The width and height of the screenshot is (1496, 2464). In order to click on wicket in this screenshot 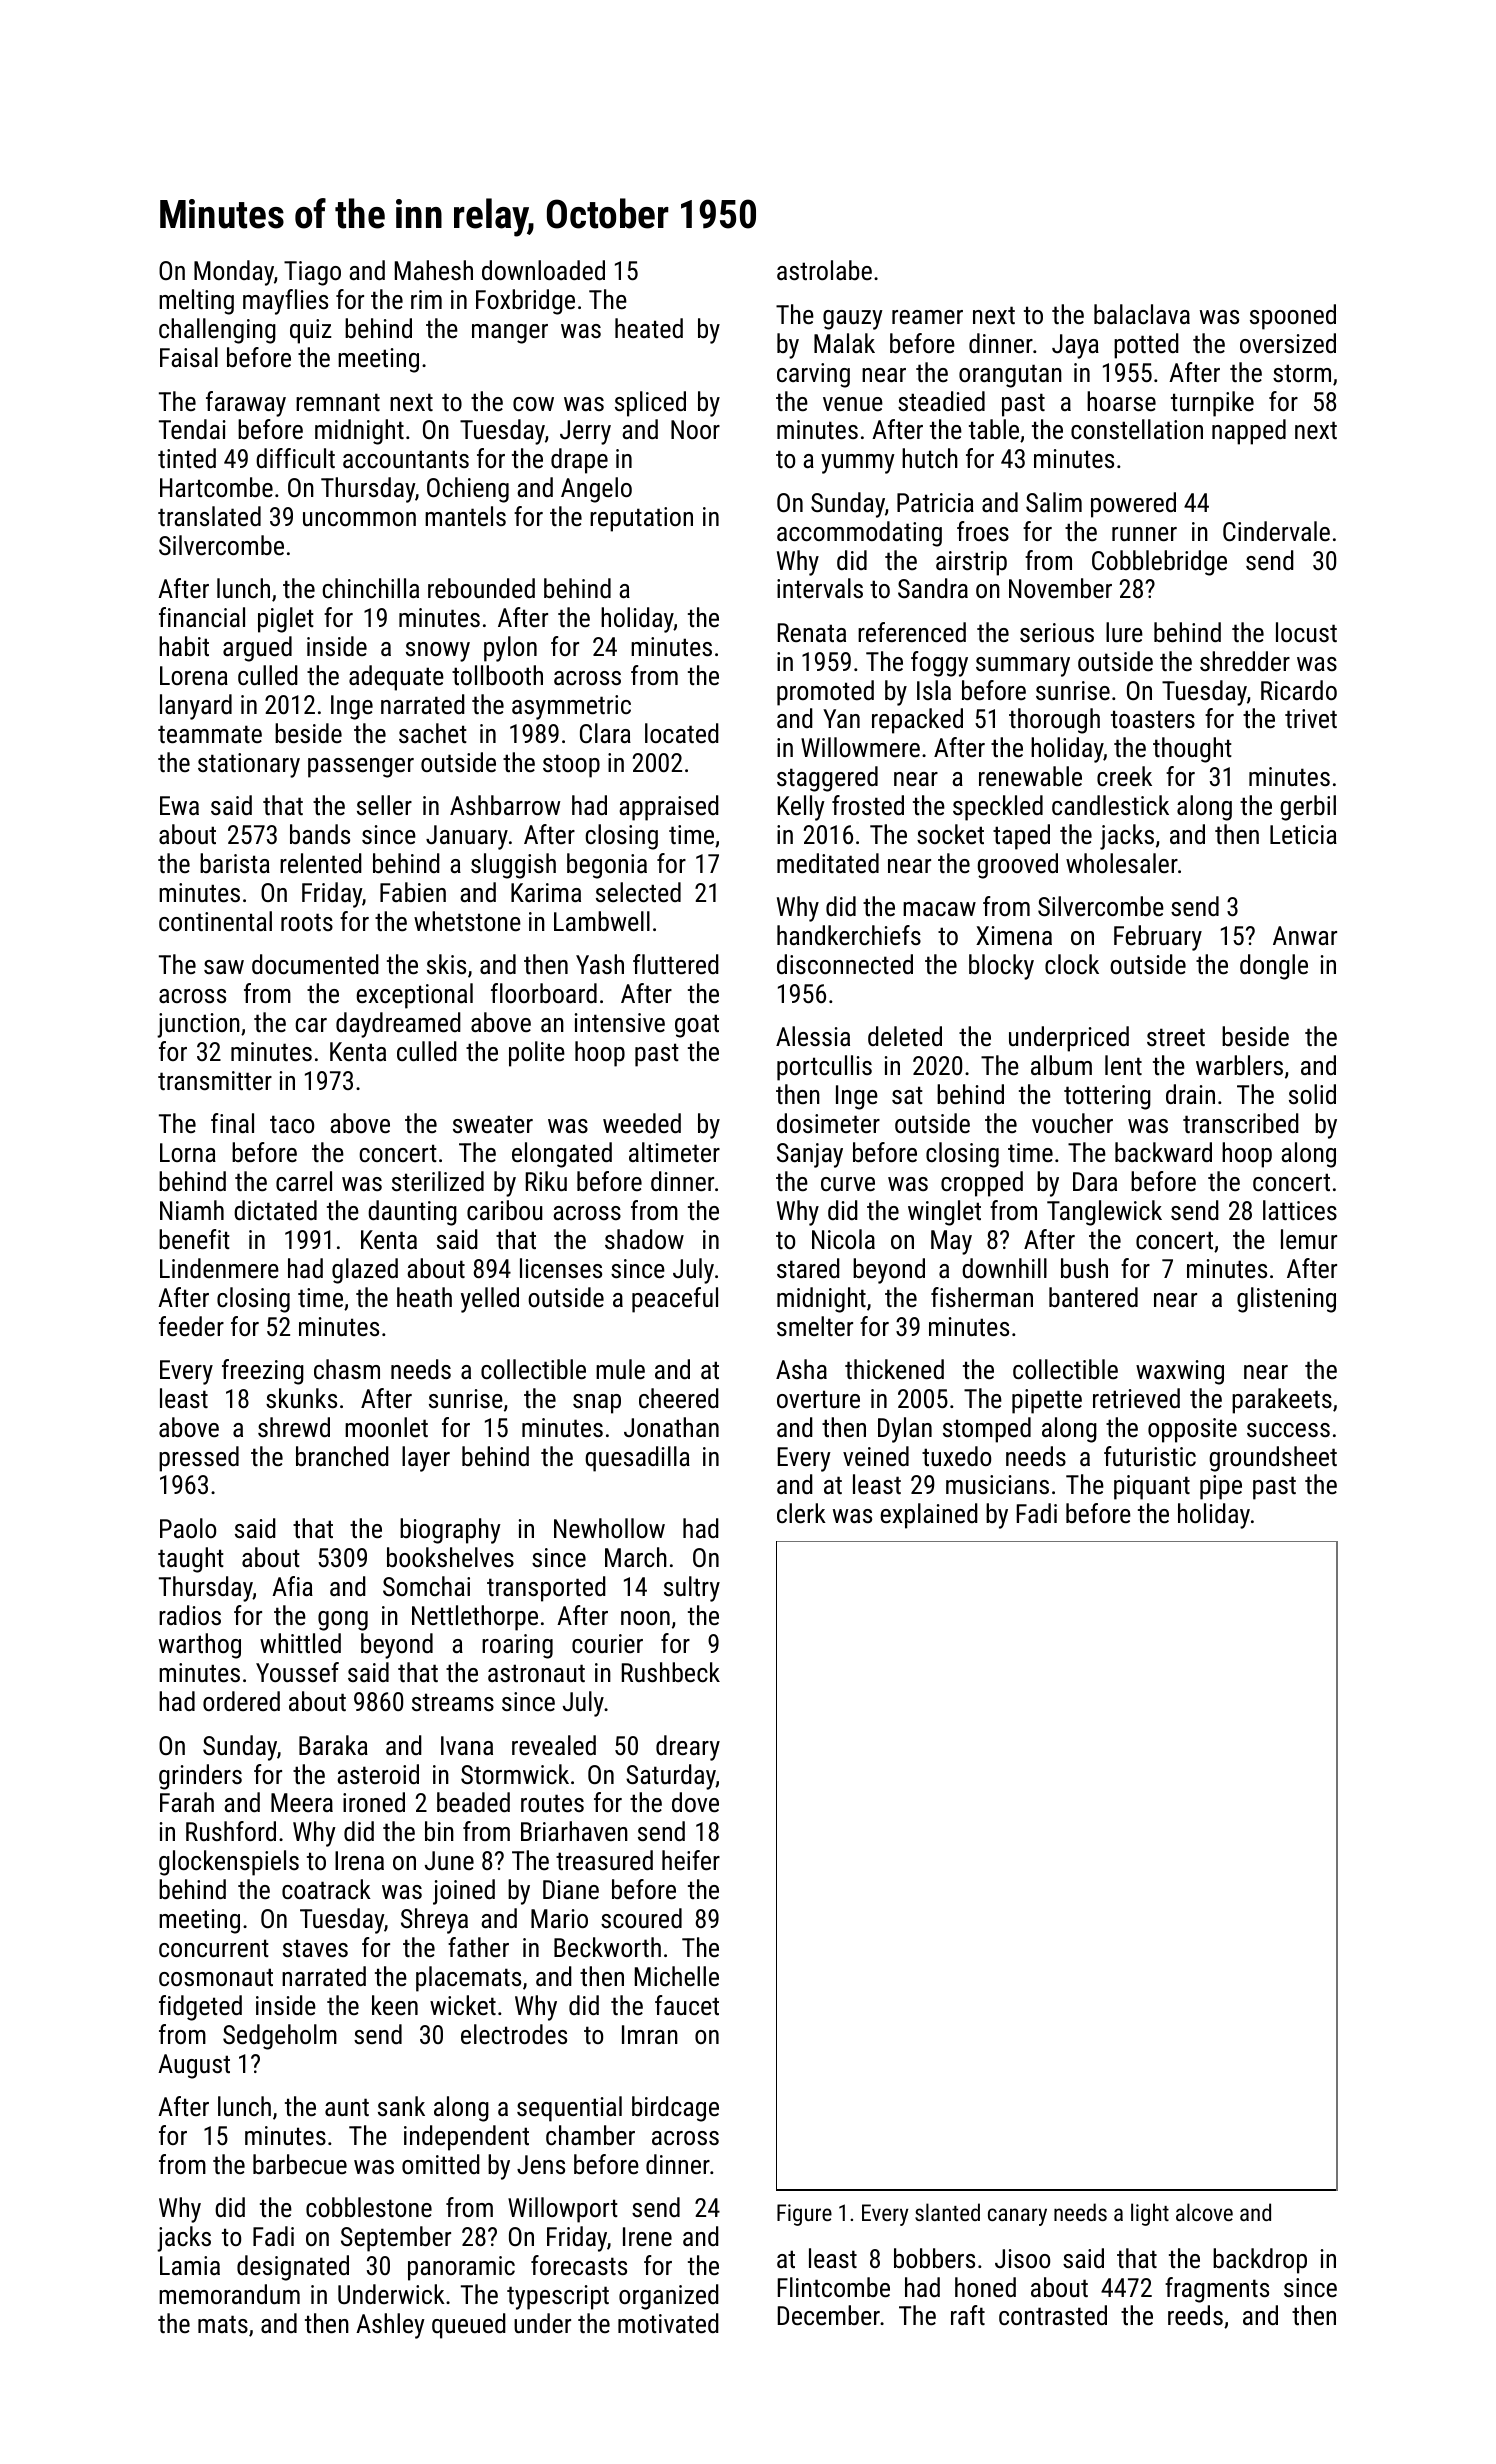, I will do `click(463, 2005)`.
